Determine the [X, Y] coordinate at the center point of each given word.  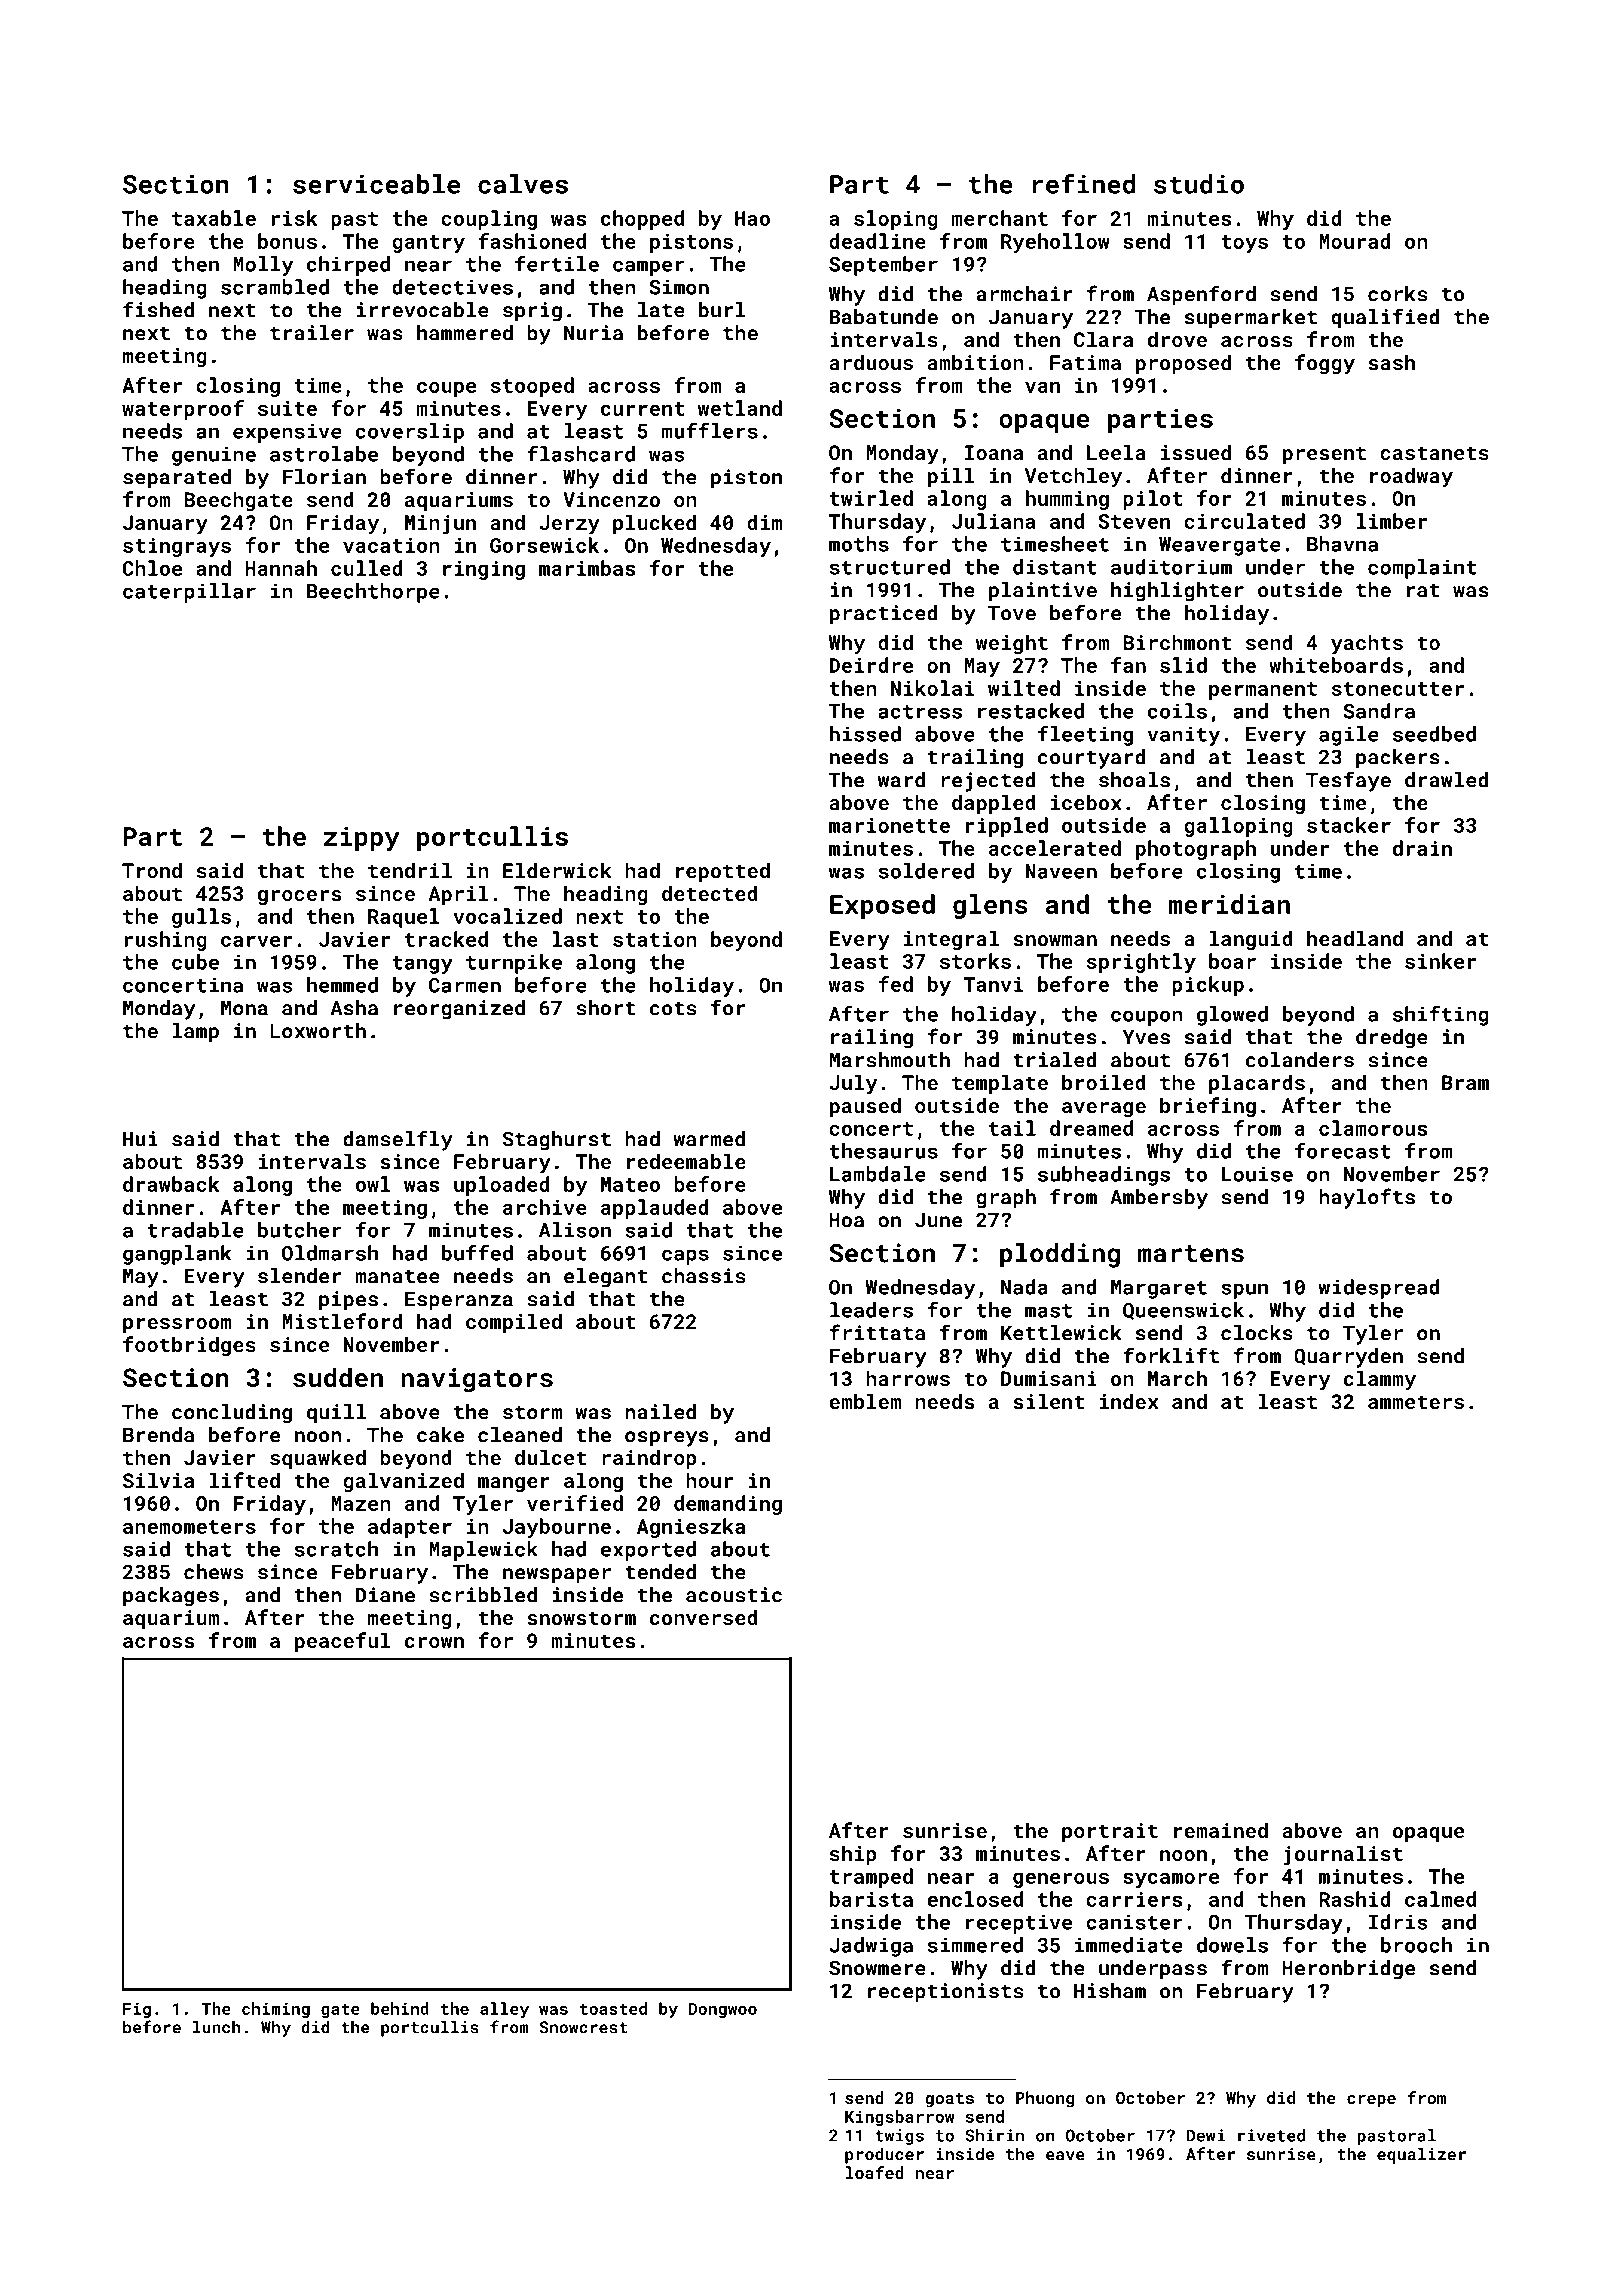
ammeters [1416, 1402]
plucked [654, 524]
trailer [312, 333]
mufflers [710, 430]
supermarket [1251, 319]
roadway [1411, 477]
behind [400, 2008]
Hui [140, 1139]
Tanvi [993, 984]
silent [1048, 1401]
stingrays [177, 547]
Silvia [158, 1480]
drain [1422, 848]
